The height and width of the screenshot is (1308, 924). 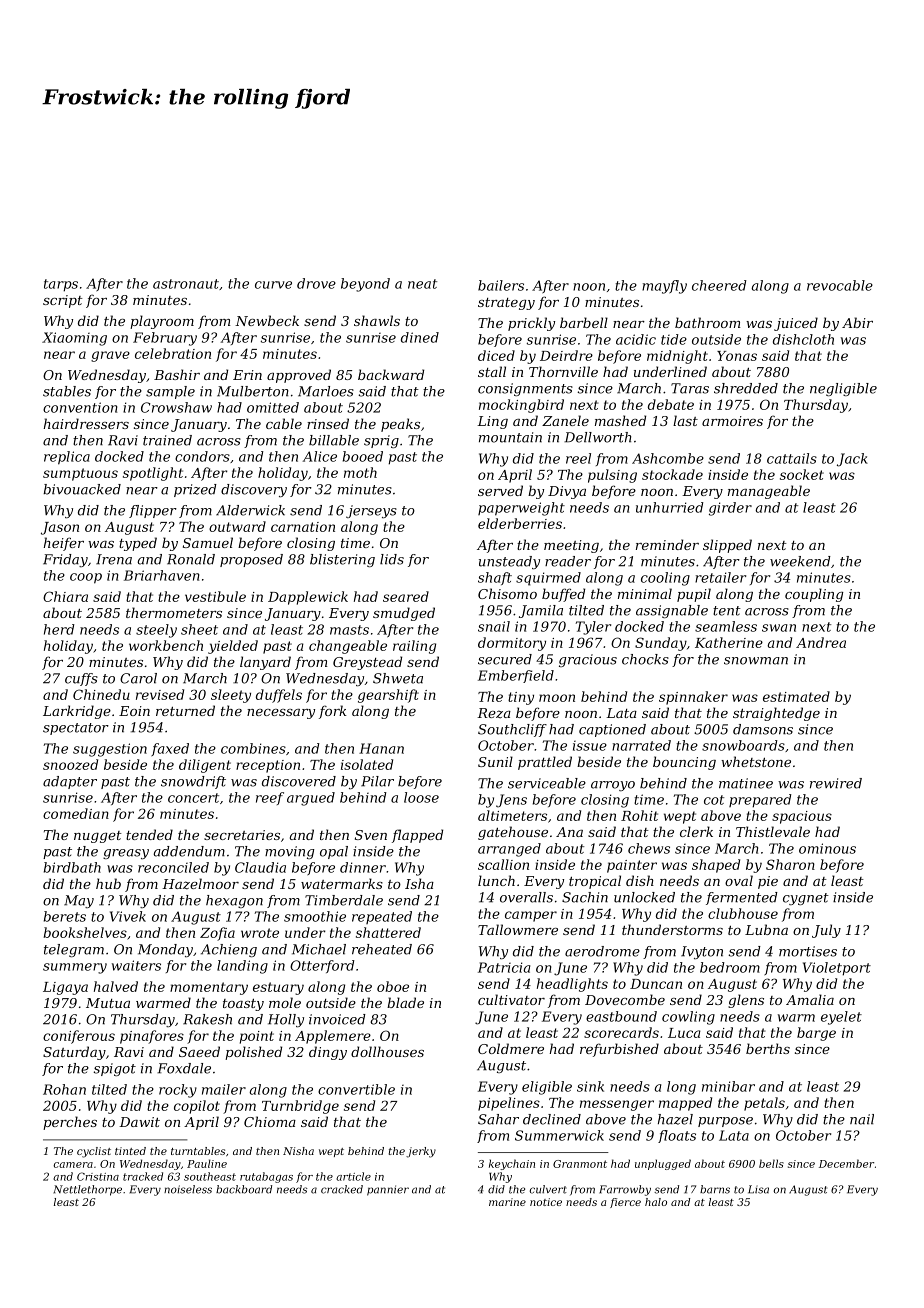 What do you see at coordinates (143, 1176) in the screenshot?
I see `tracked` at bounding box center [143, 1176].
